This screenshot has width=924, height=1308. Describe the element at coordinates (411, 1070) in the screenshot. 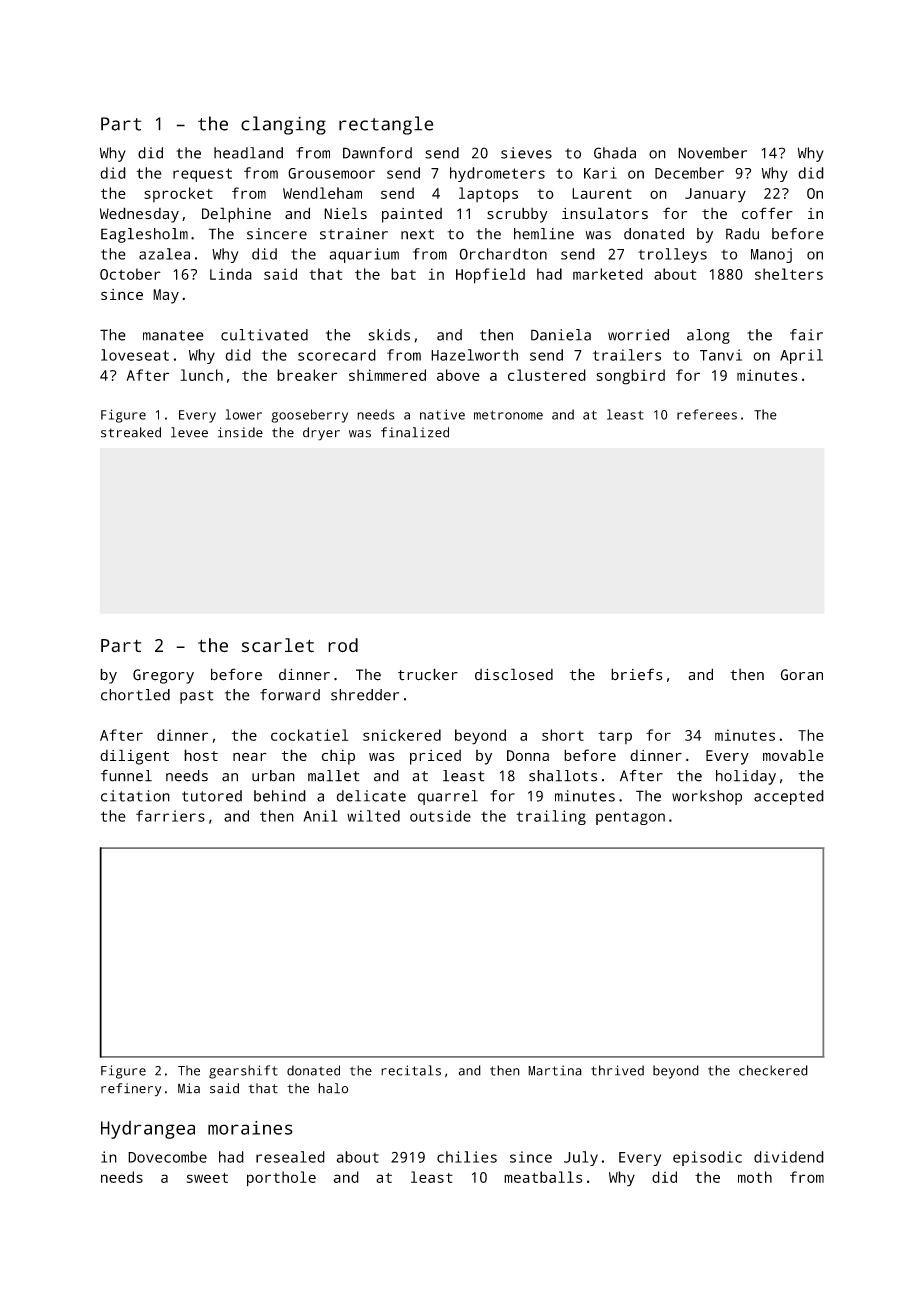

I see `recitals` at that location.
